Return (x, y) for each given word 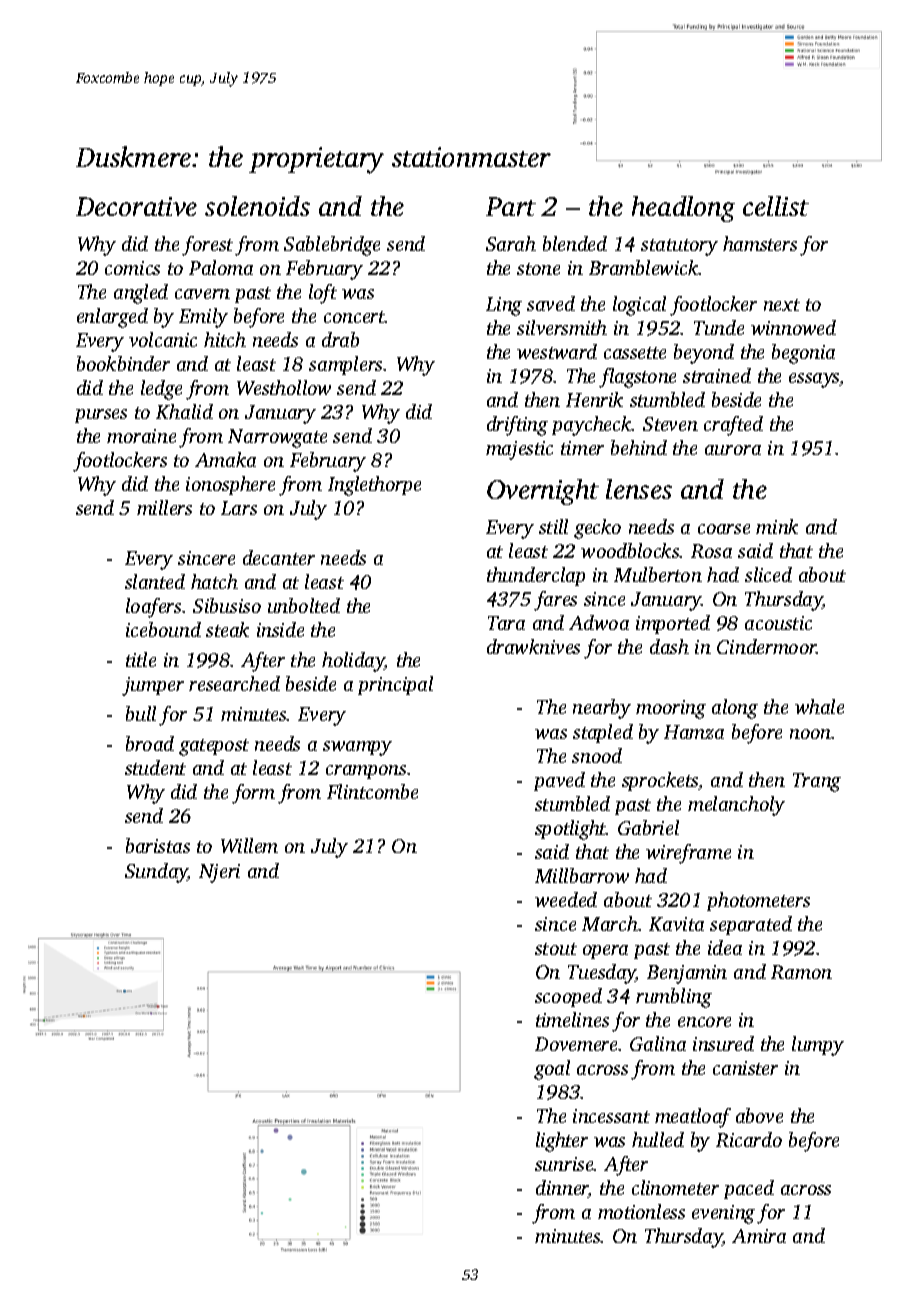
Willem (249, 845)
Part (511, 206)
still (553, 526)
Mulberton (658, 574)
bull (141, 713)
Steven (670, 424)
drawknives (533, 646)
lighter (562, 1142)
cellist (776, 206)
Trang (817, 782)
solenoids (257, 206)
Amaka (225, 459)
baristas (158, 845)
